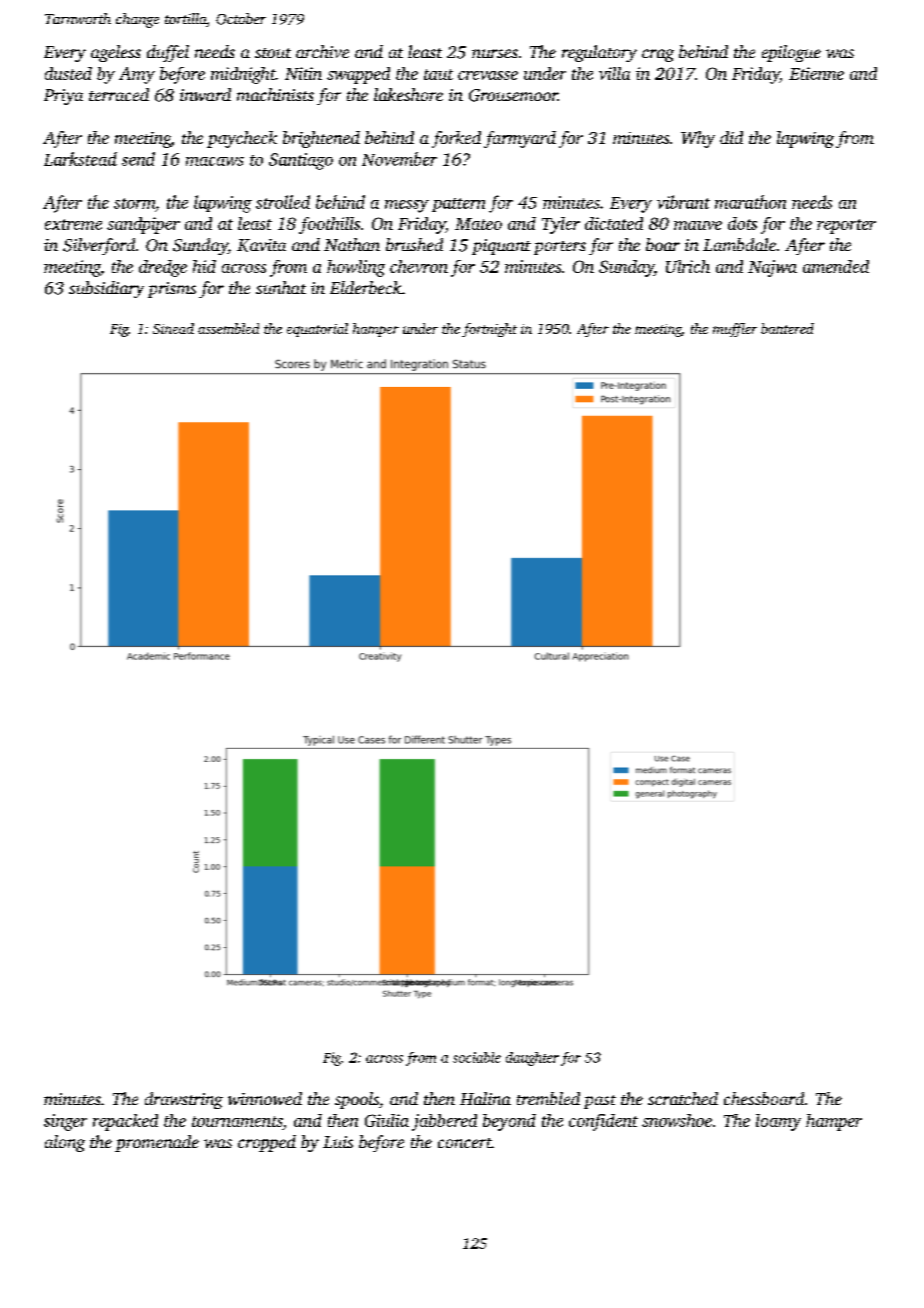  Describe the element at coordinates (322, 51) in the screenshot. I see `archive` at that location.
